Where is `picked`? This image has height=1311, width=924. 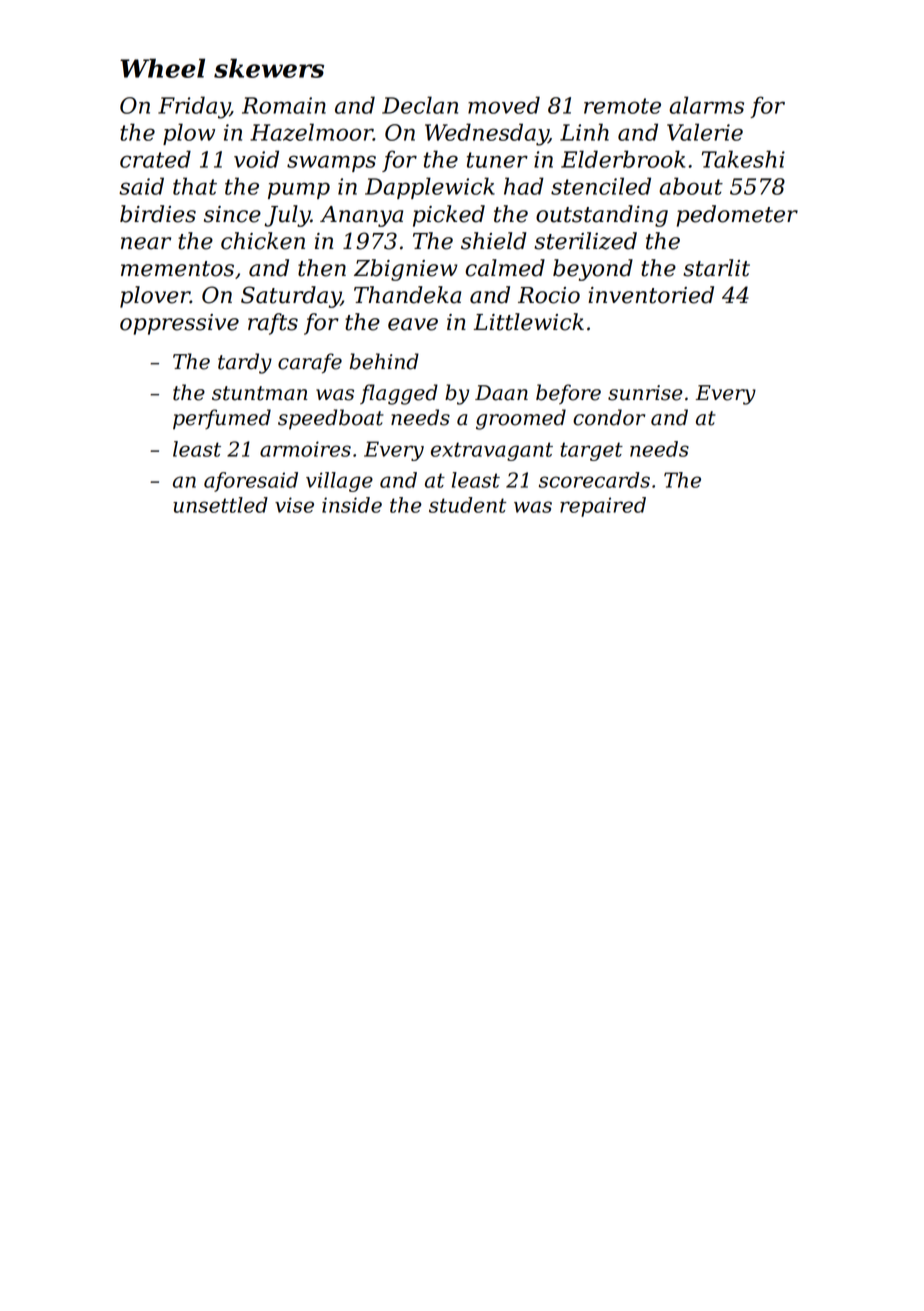
picked is located at coordinates (449, 216).
